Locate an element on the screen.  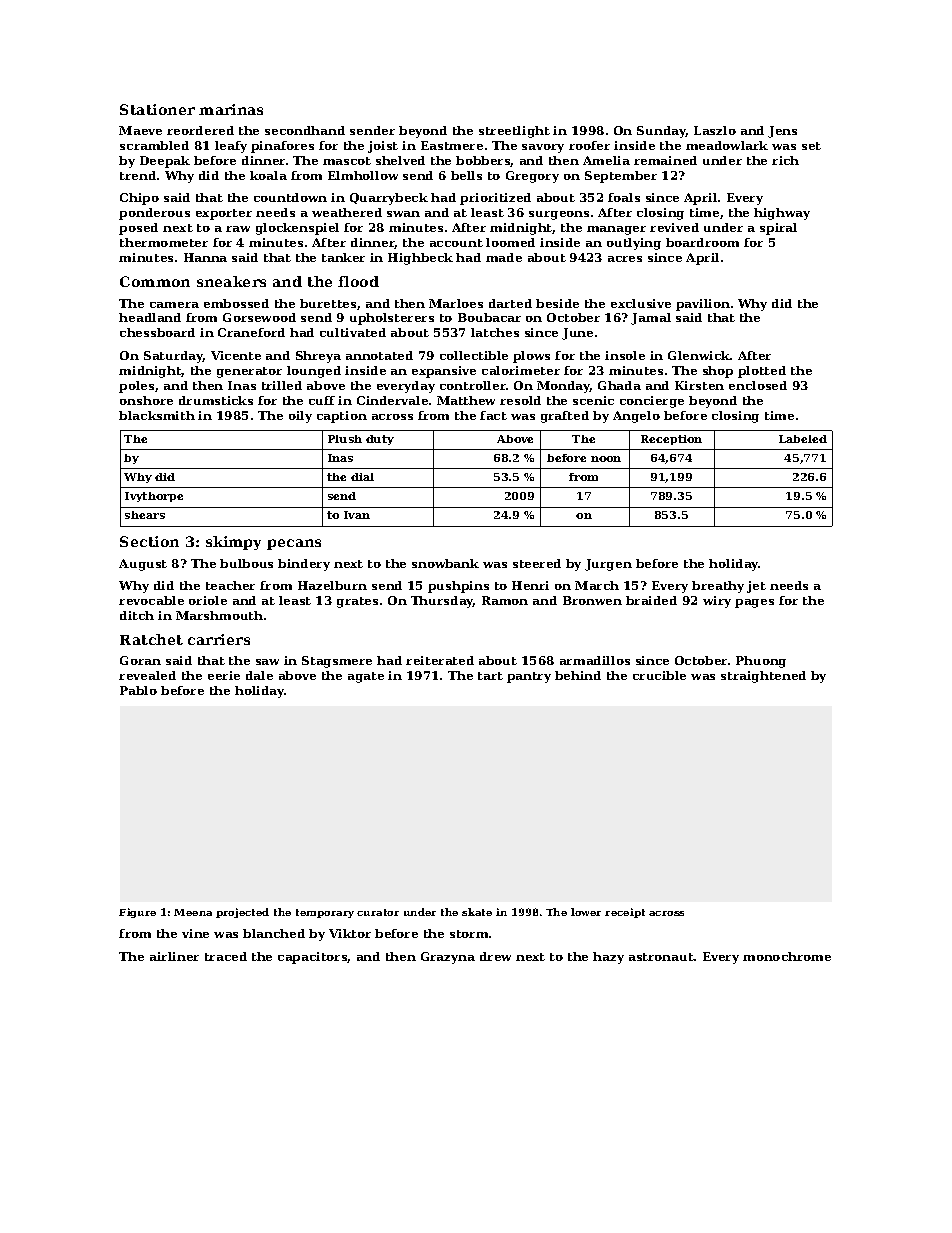
annotated is located at coordinates (379, 355).
